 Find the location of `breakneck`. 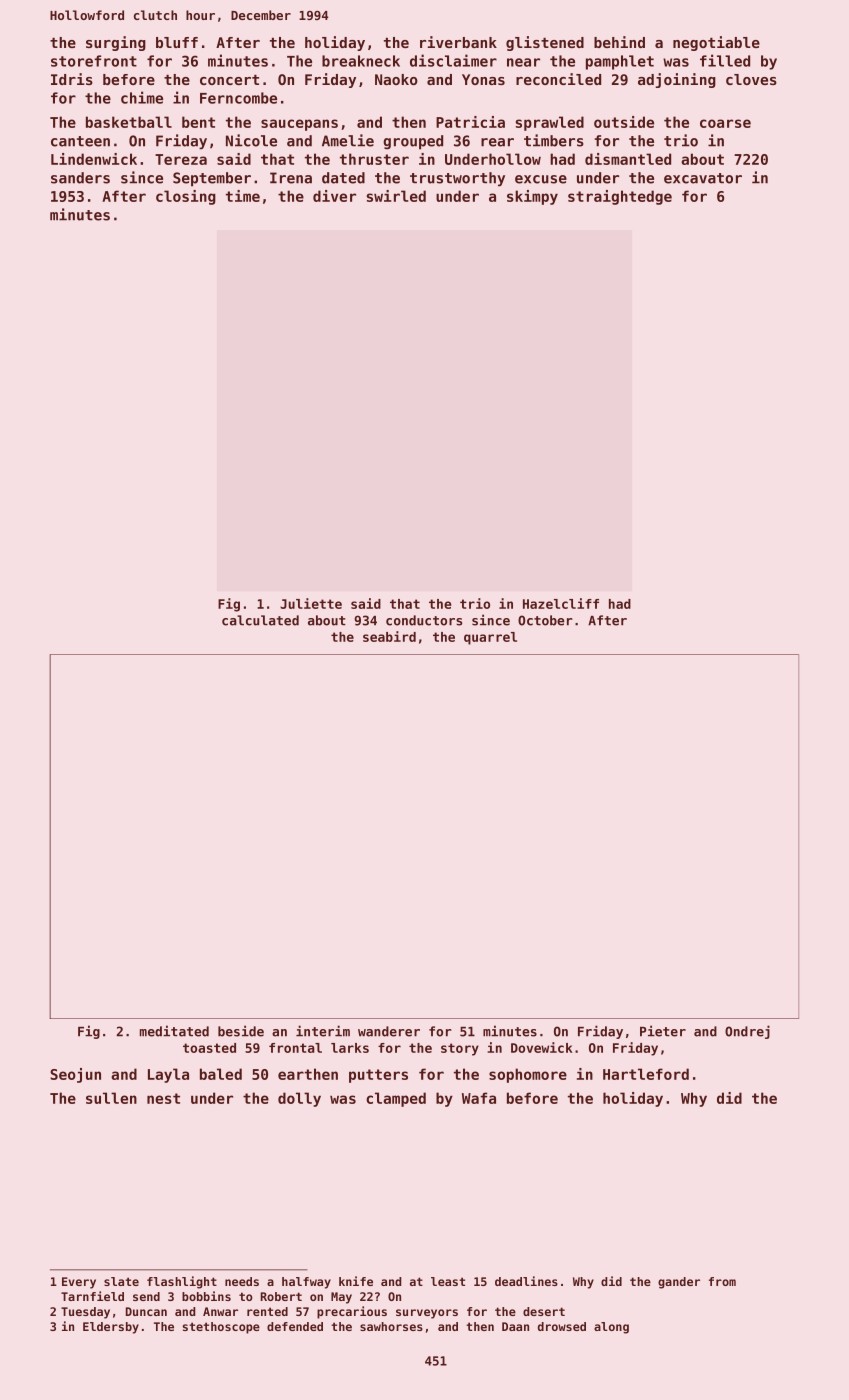

breakneck is located at coordinates (361, 61).
